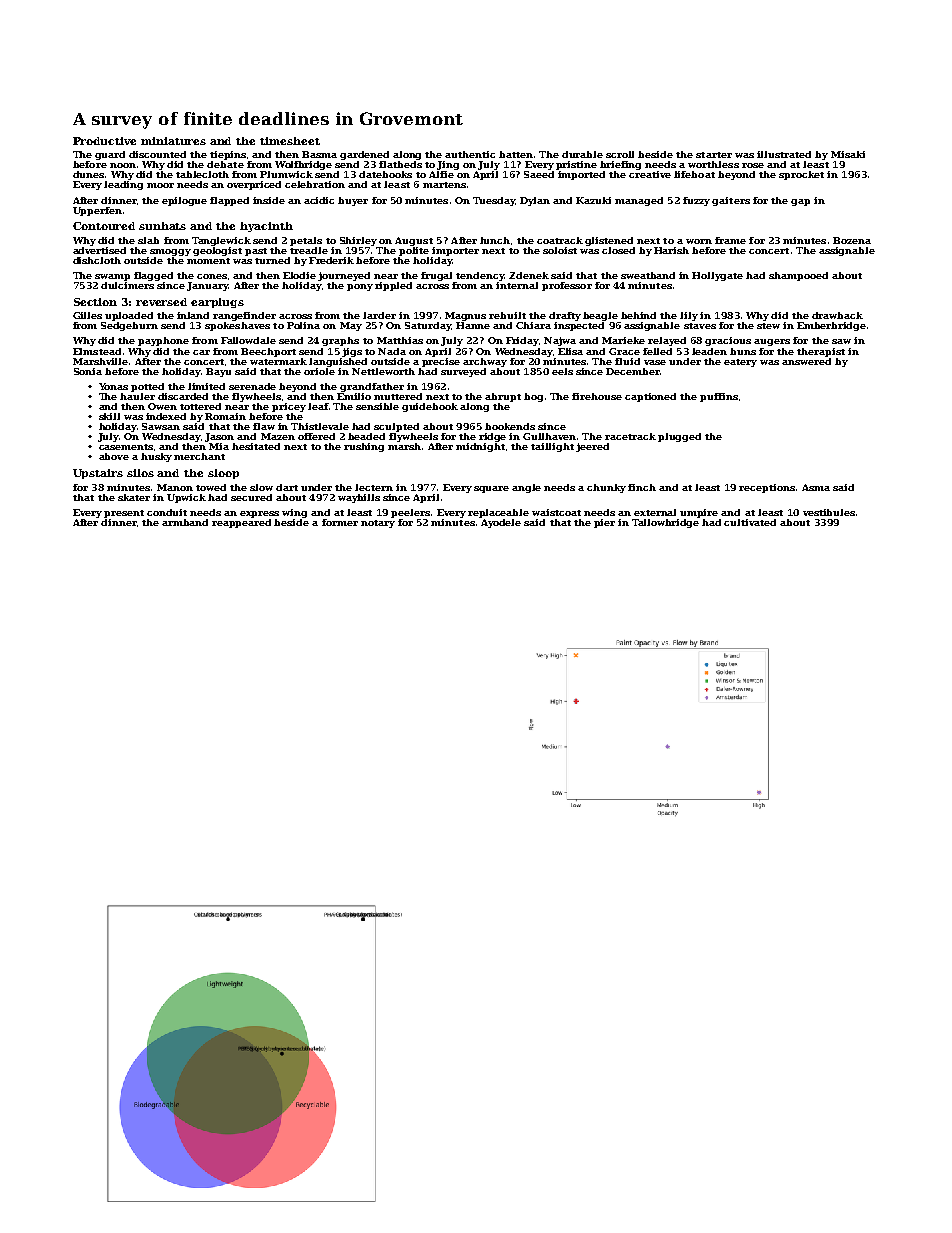 Image resolution: width=952 pixels, height=1233 pixels. I want to click on receptions, so click(767, 488).
